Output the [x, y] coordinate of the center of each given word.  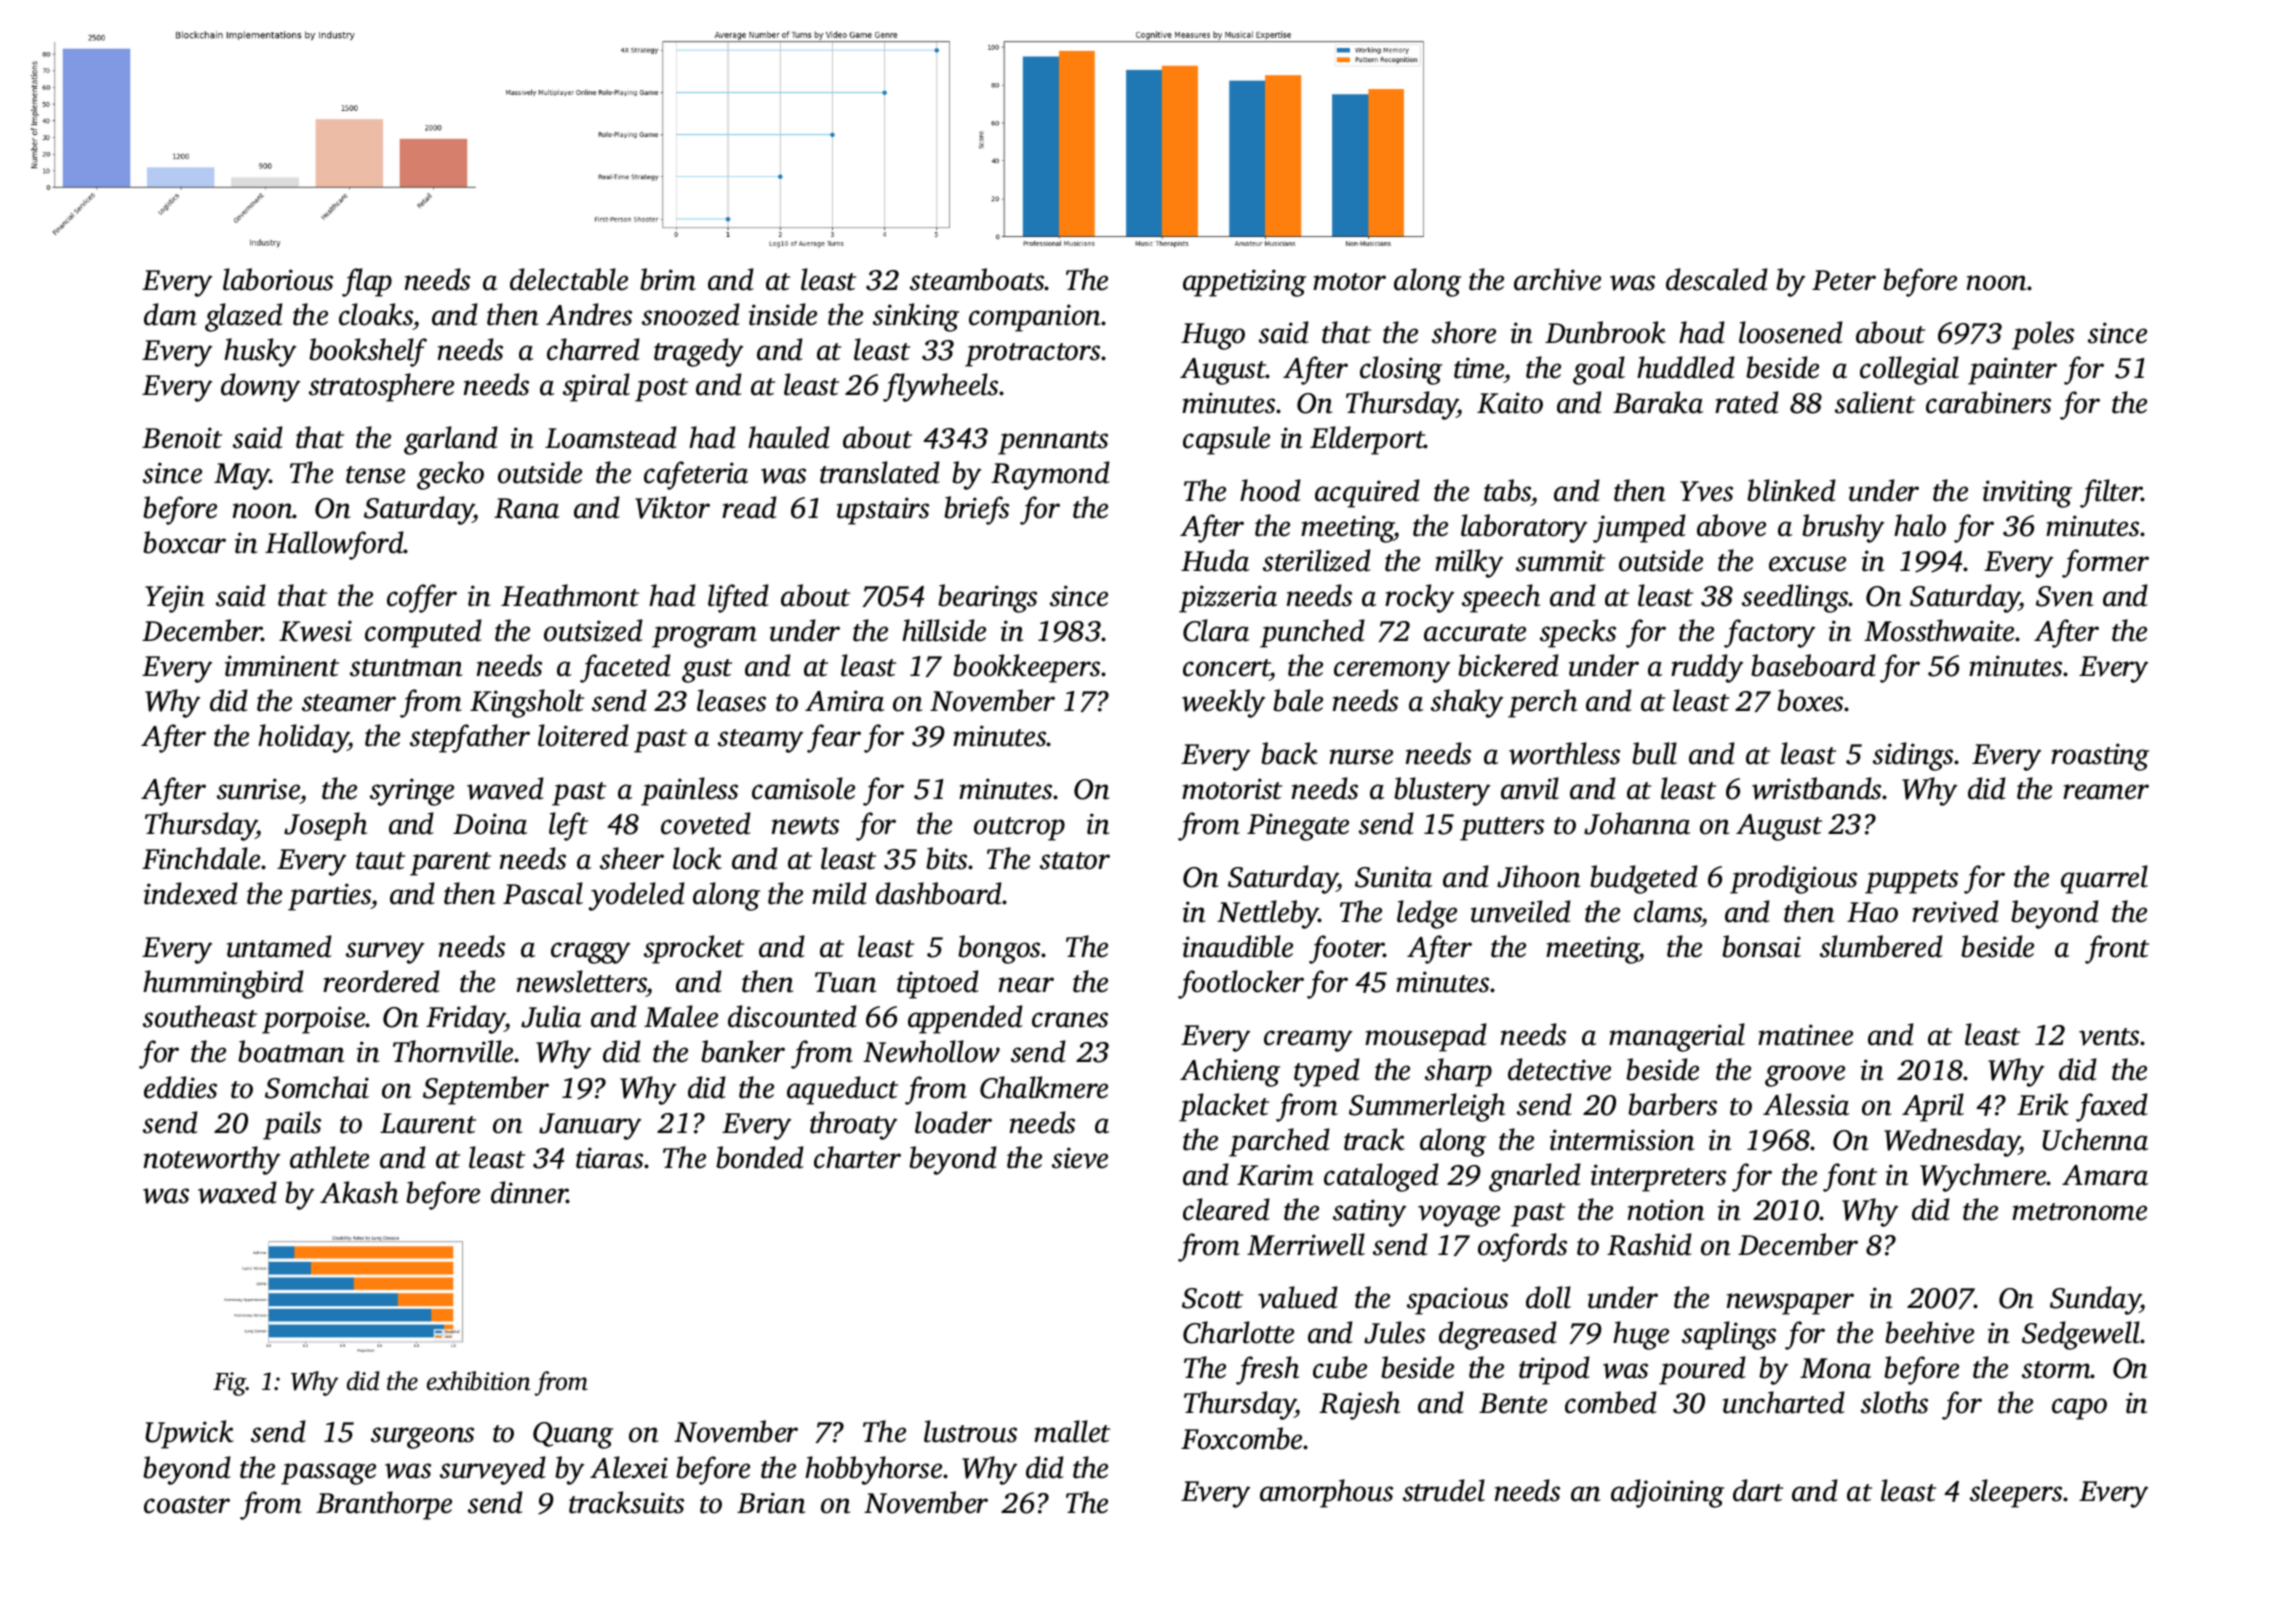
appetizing [1244, 283]
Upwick [189, 1434]
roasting [2100, 757]
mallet [1072, 1431]
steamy [760, 741]
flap [367, 282]
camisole [803, 788]
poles [2043, 335]
